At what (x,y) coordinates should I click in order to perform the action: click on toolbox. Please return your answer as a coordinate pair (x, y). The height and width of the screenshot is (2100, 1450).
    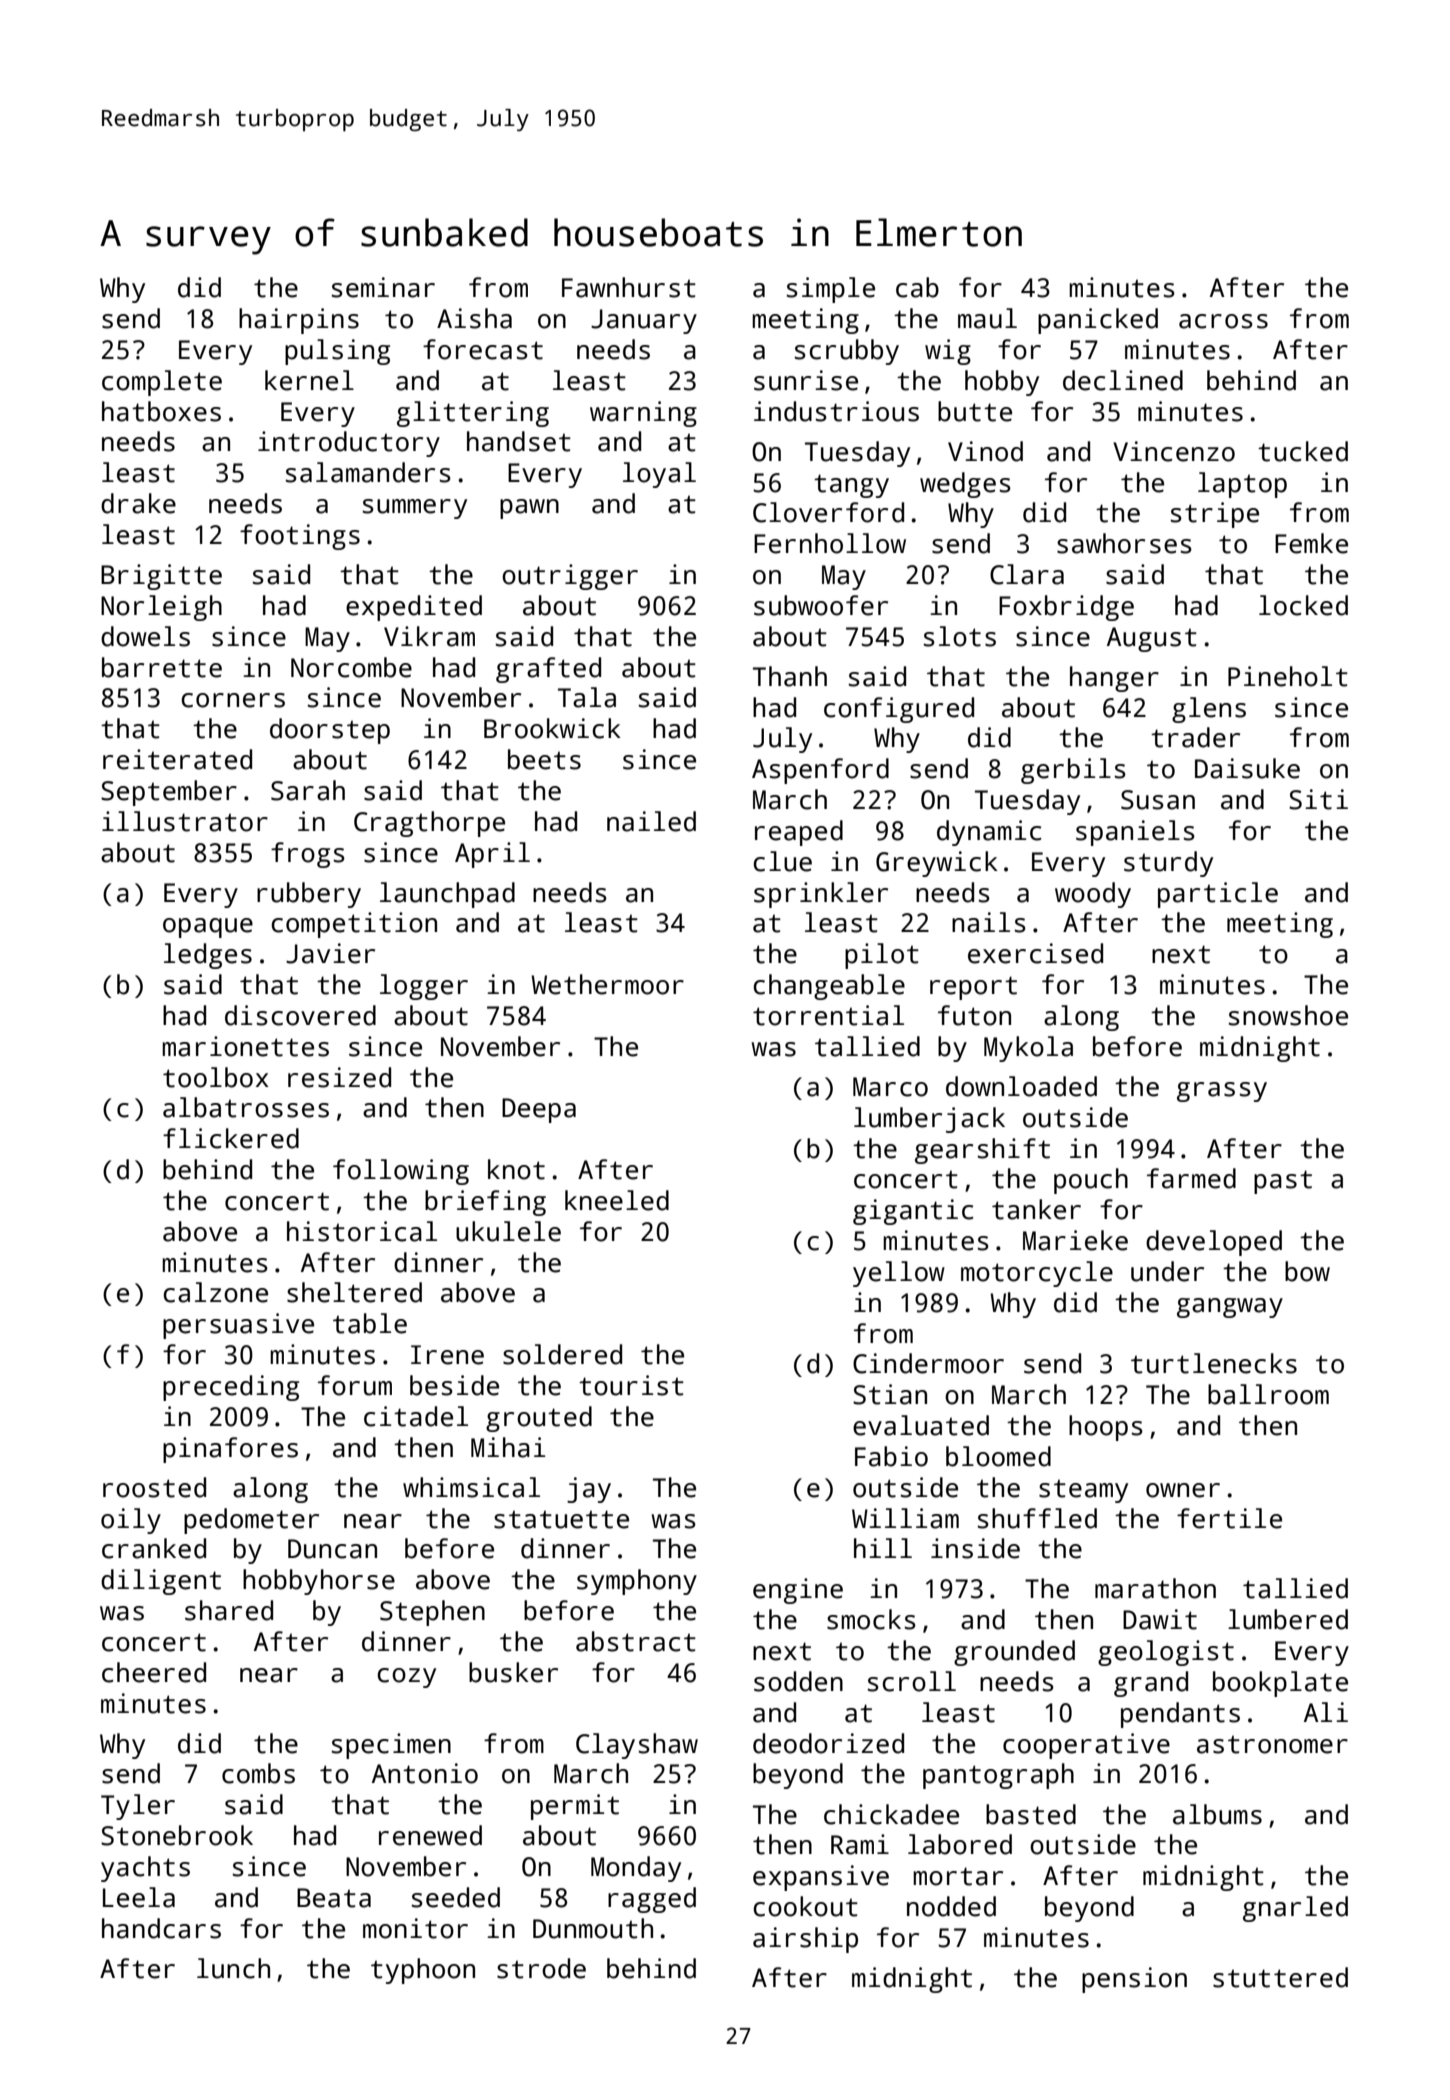
    Looking at the image, I should click on (216, 1077).
